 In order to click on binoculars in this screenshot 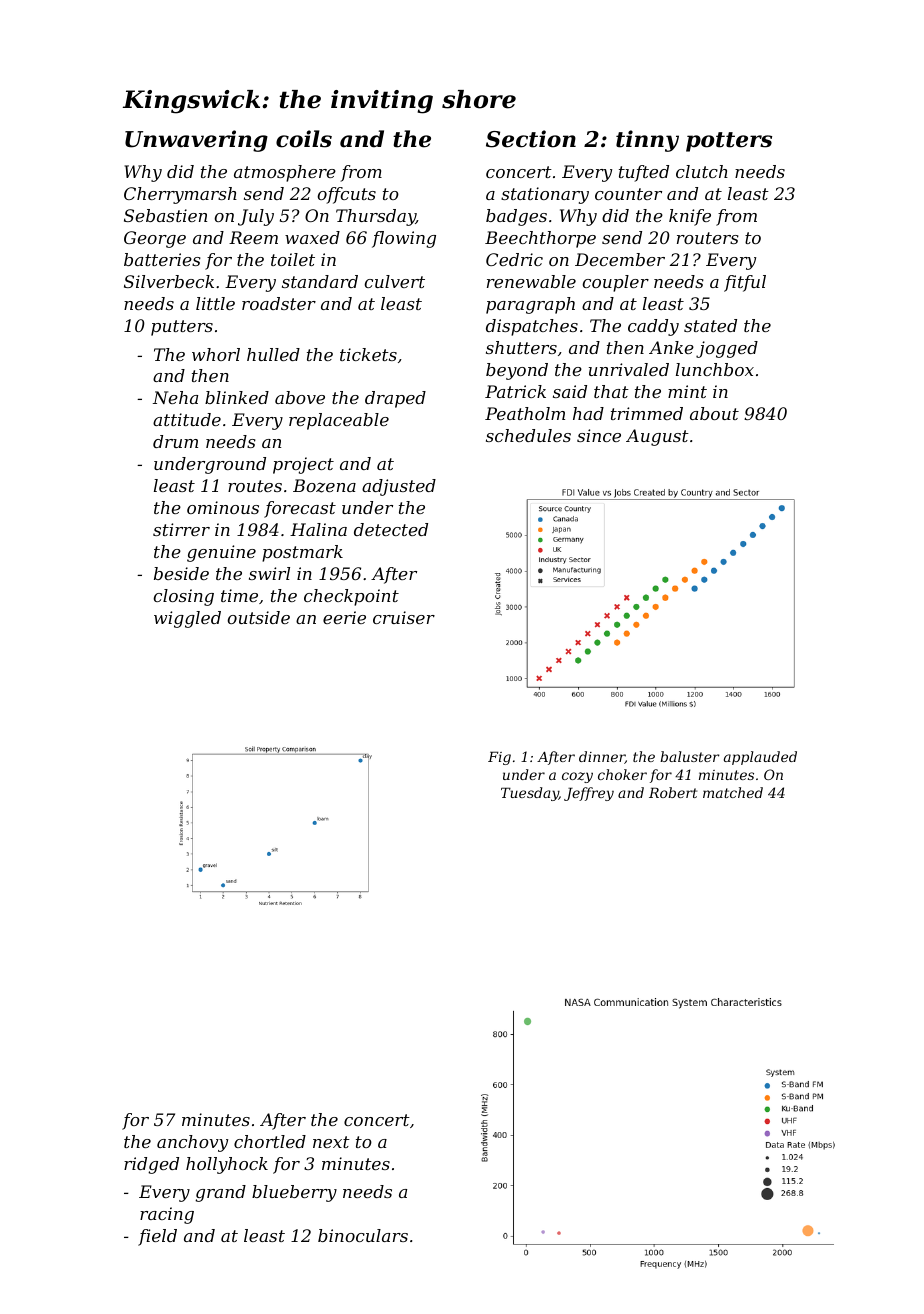, I will do `click(363, 1235)`.
